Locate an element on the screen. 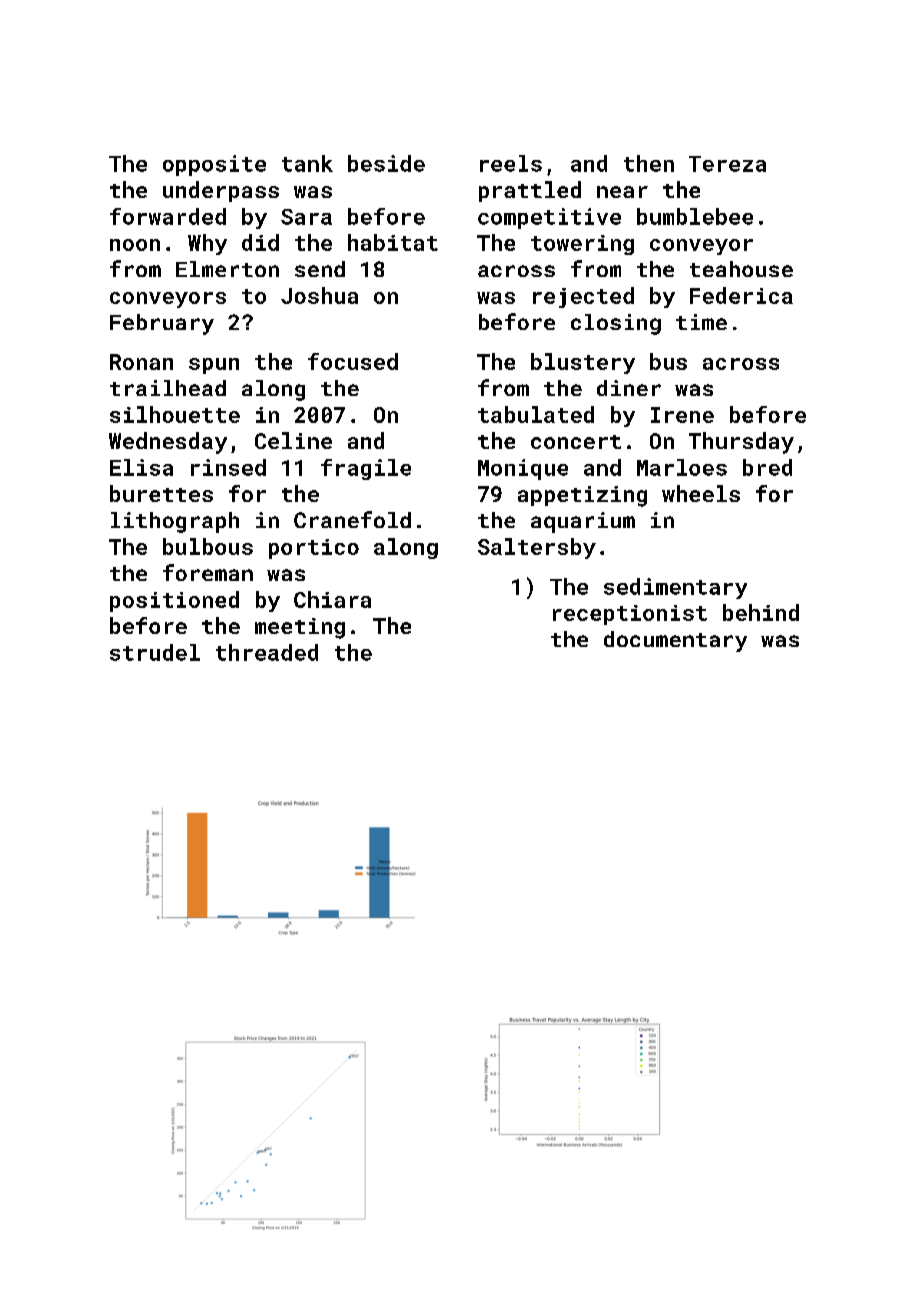  Ronan is located at coordinates (141, 362).
